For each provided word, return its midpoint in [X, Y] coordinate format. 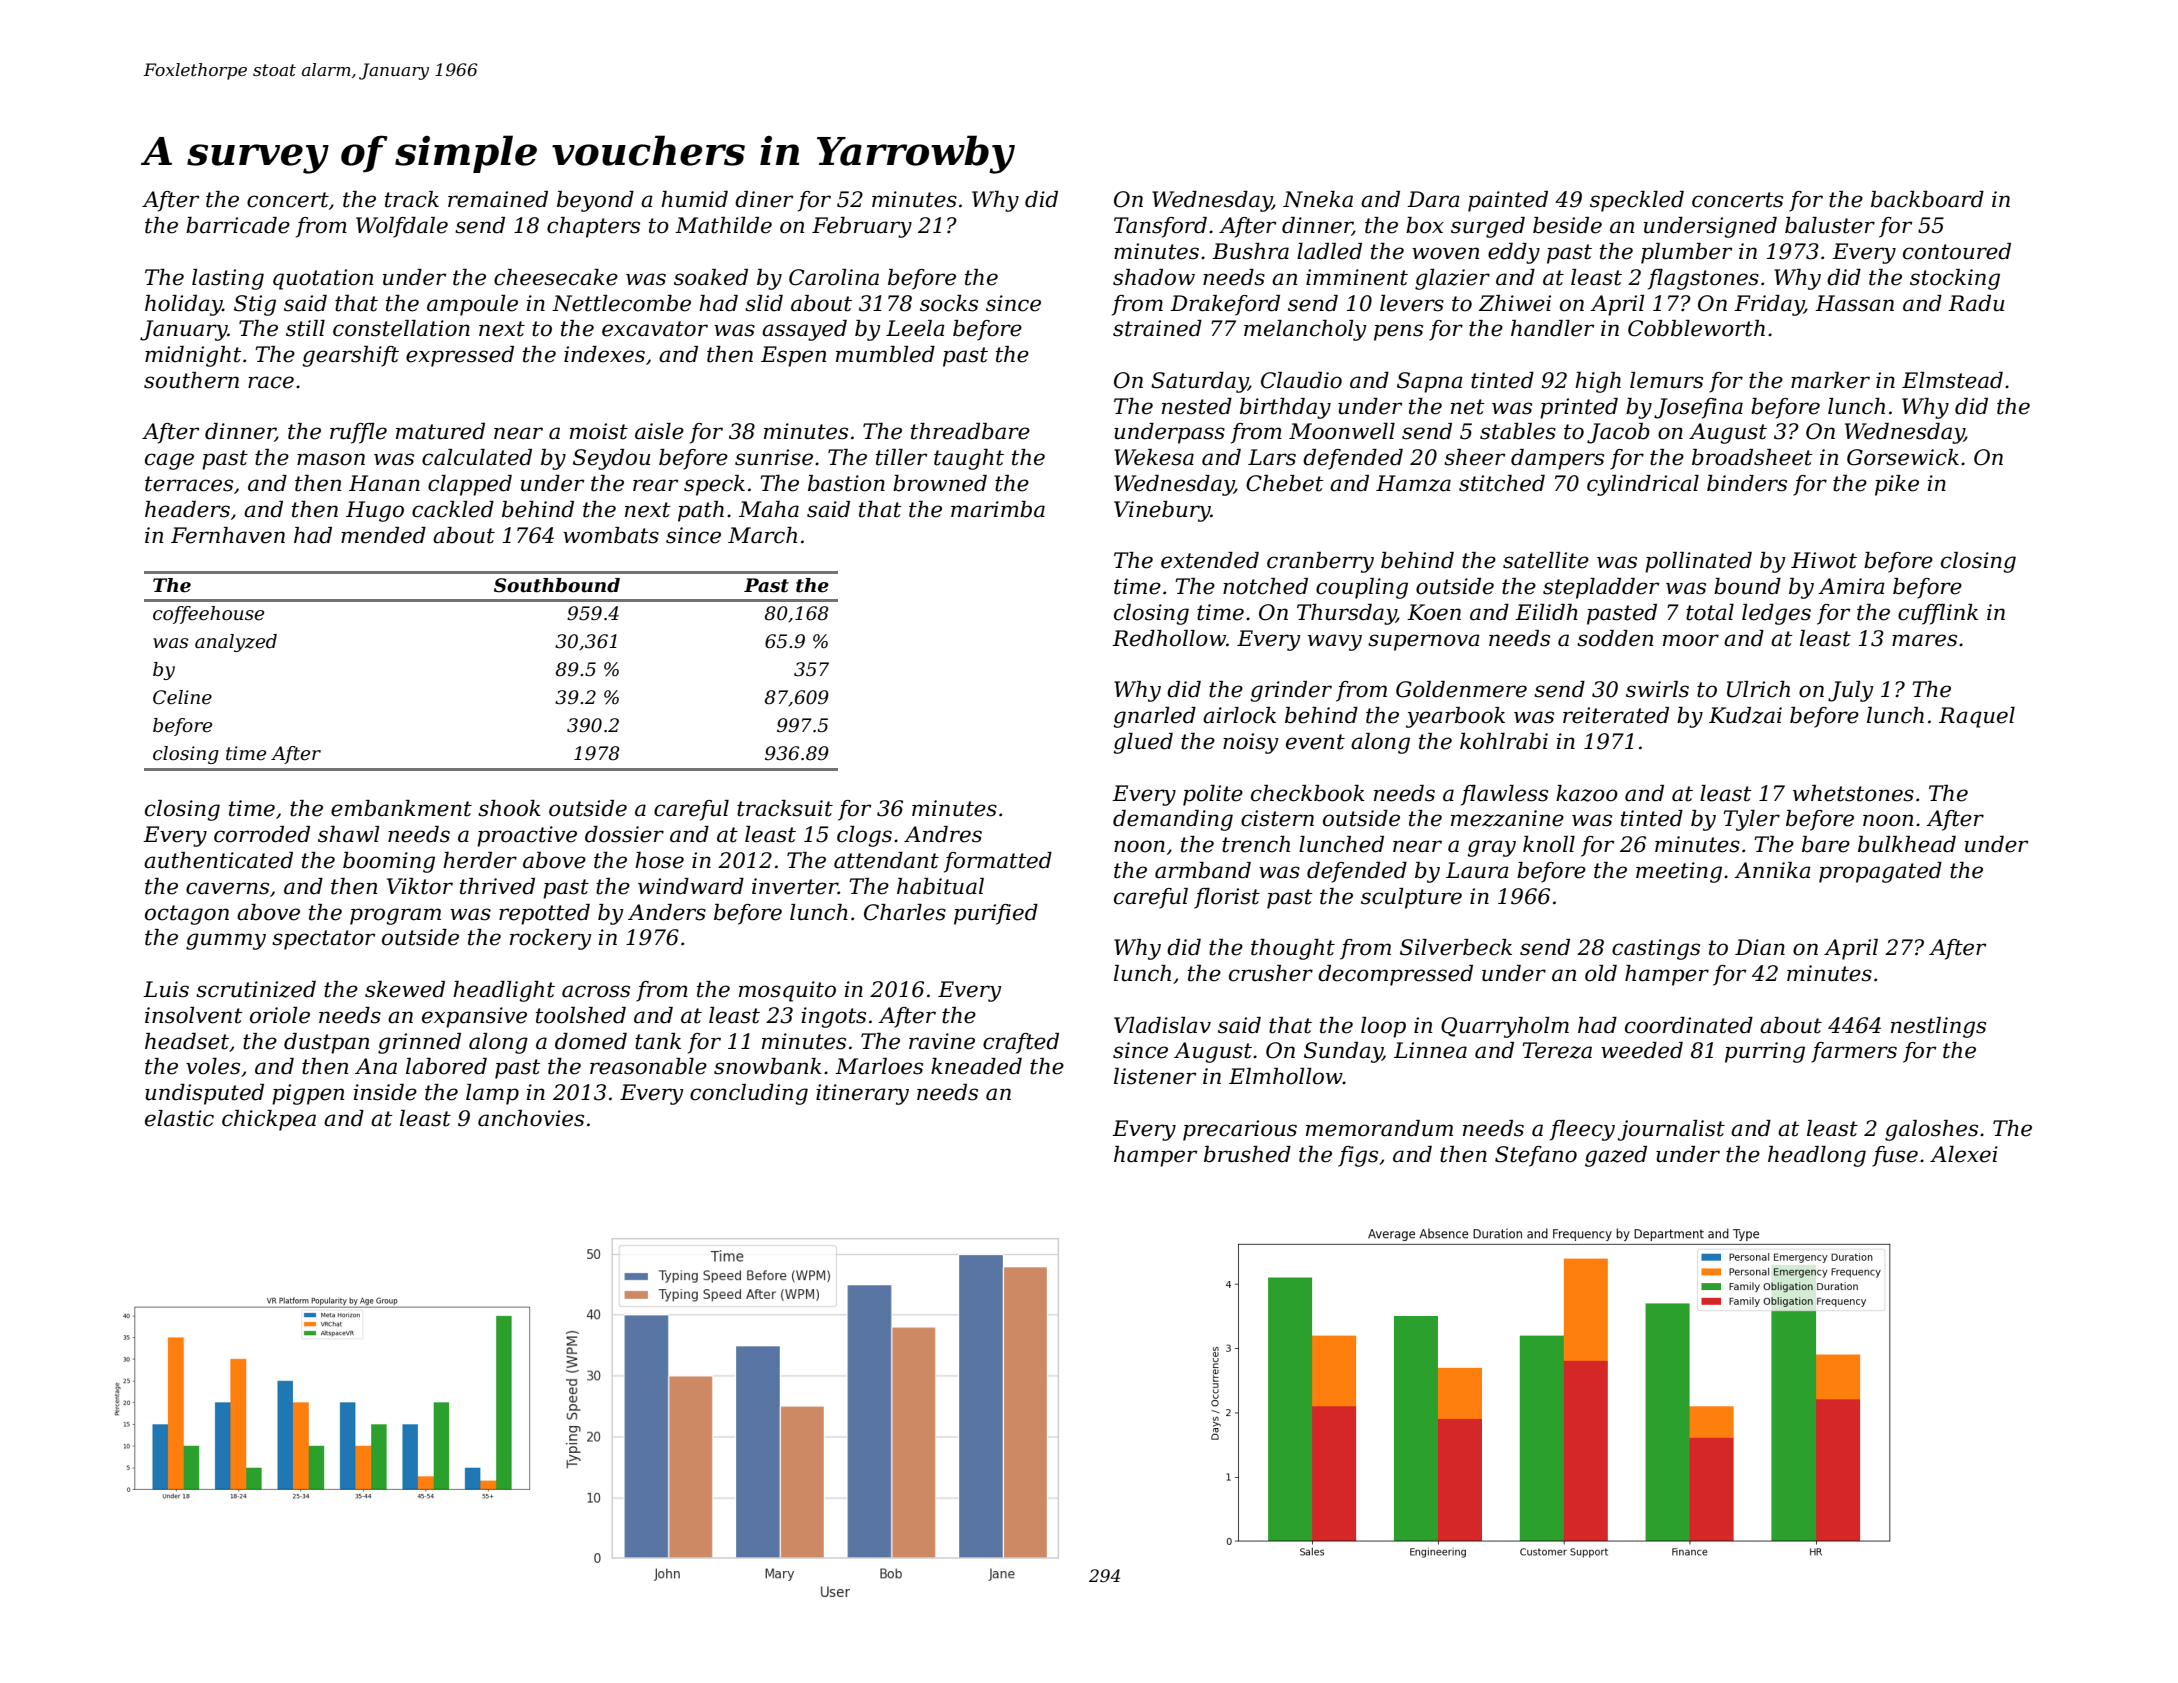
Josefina [1698, 408]
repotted [544, 914]
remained [498, 199]
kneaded [976, 1066]
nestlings [1938, 1027]
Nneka [1318, 199]
